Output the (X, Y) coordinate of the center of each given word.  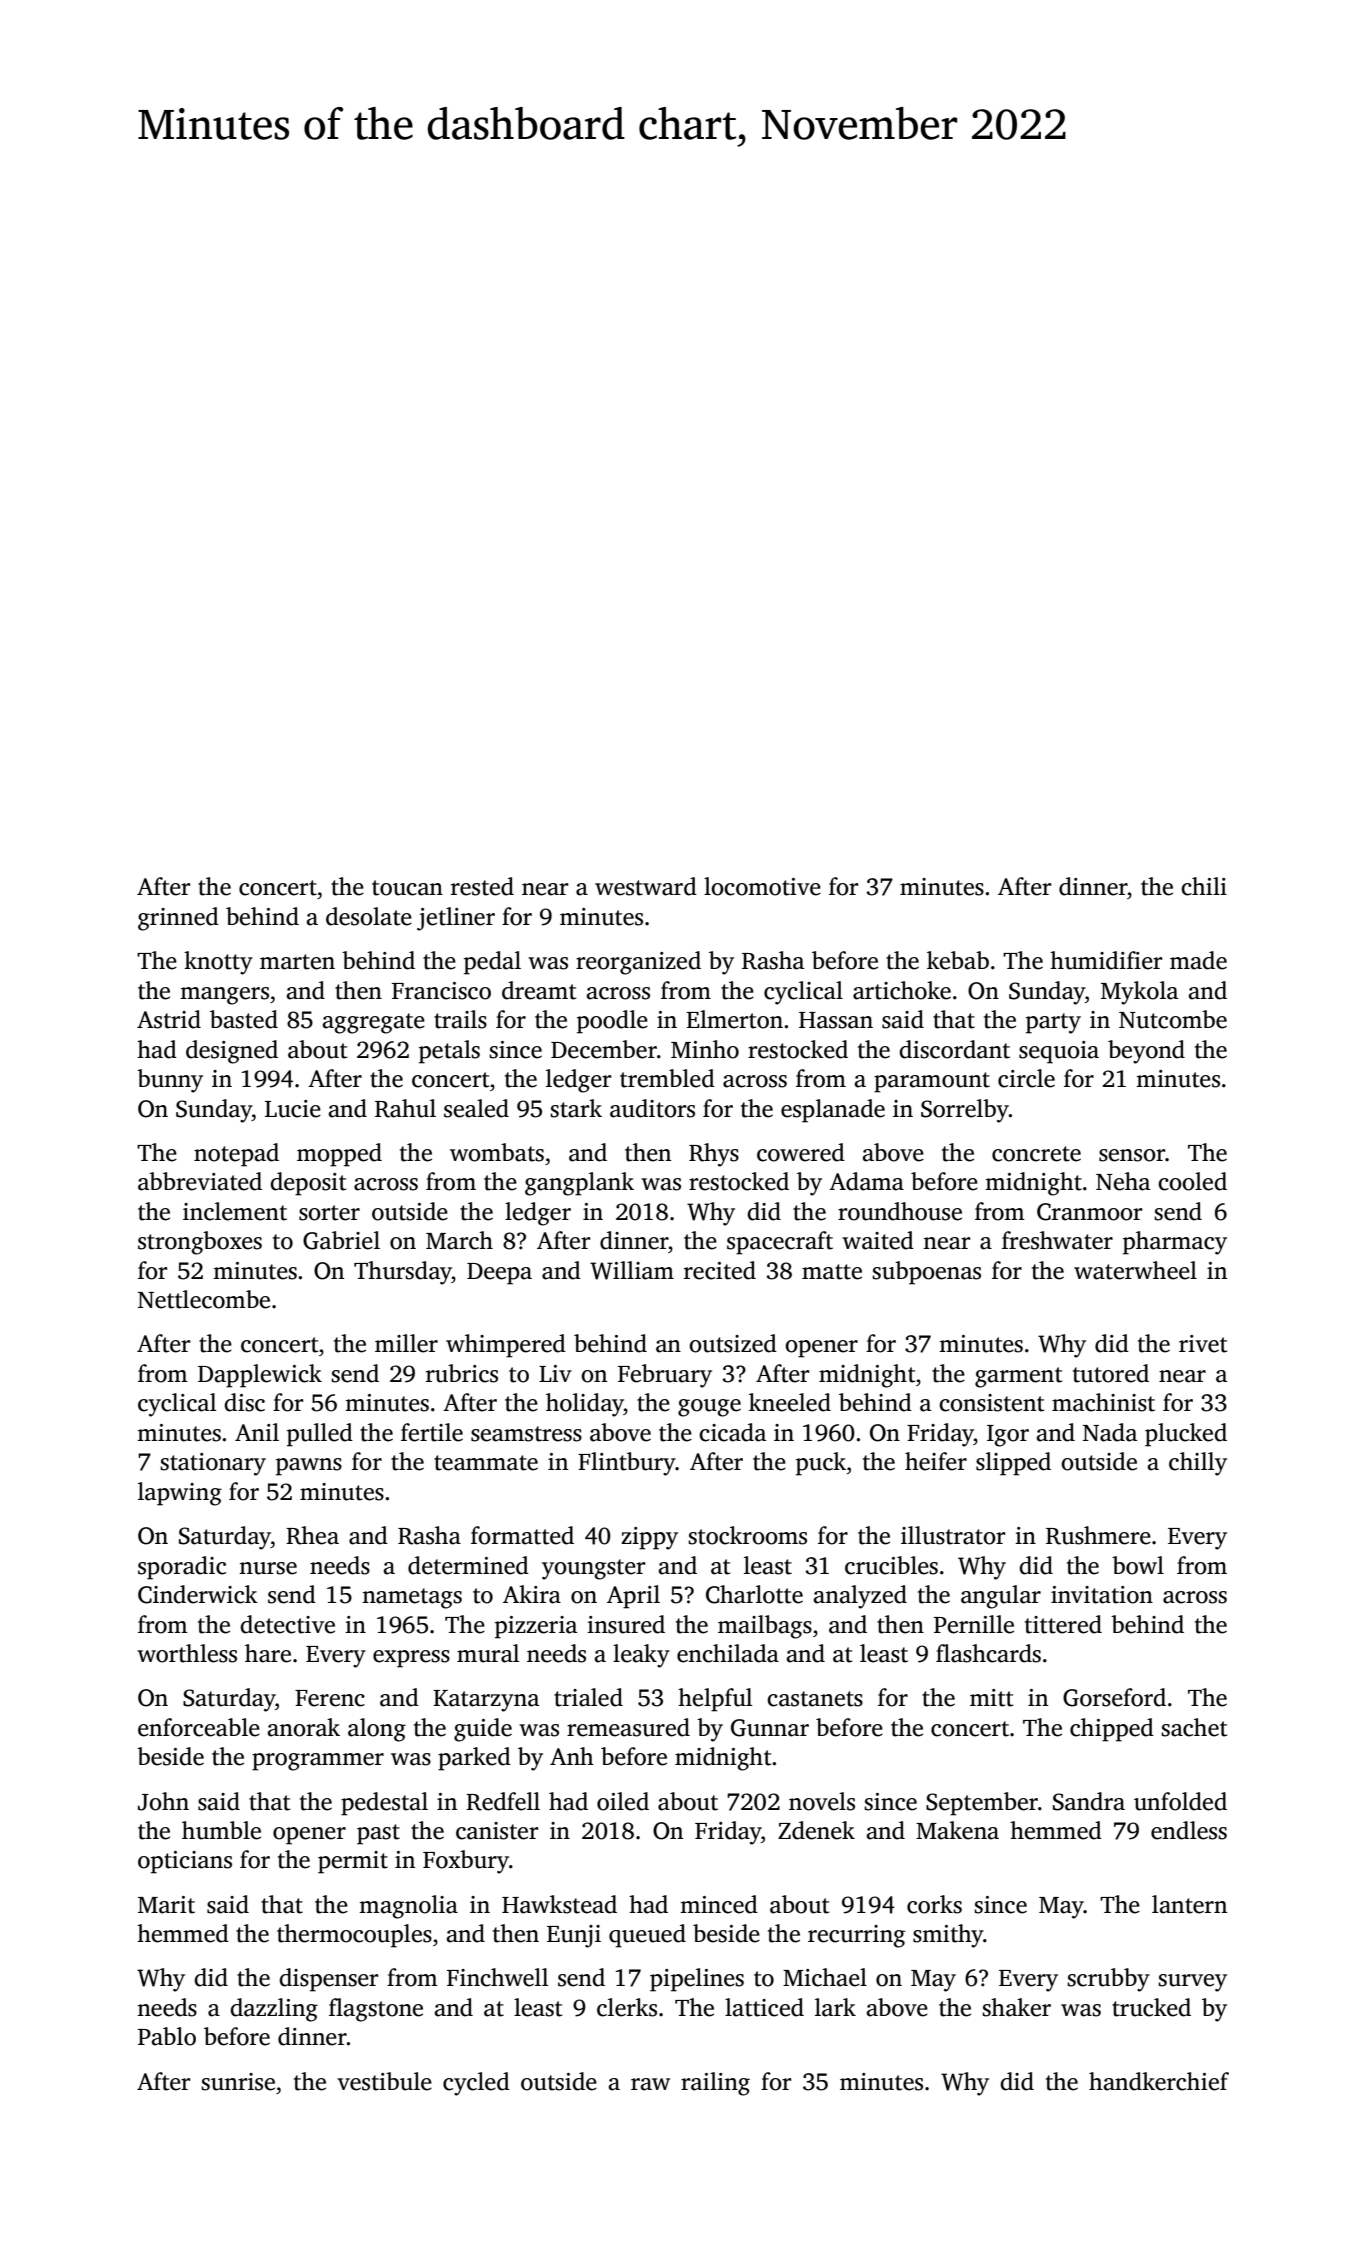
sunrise (238, 2082)
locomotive (762, 886)
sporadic (182, 1568)
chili (1204, 886)
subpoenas (926, 1273)
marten (297, 962)
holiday (585, 1405)
